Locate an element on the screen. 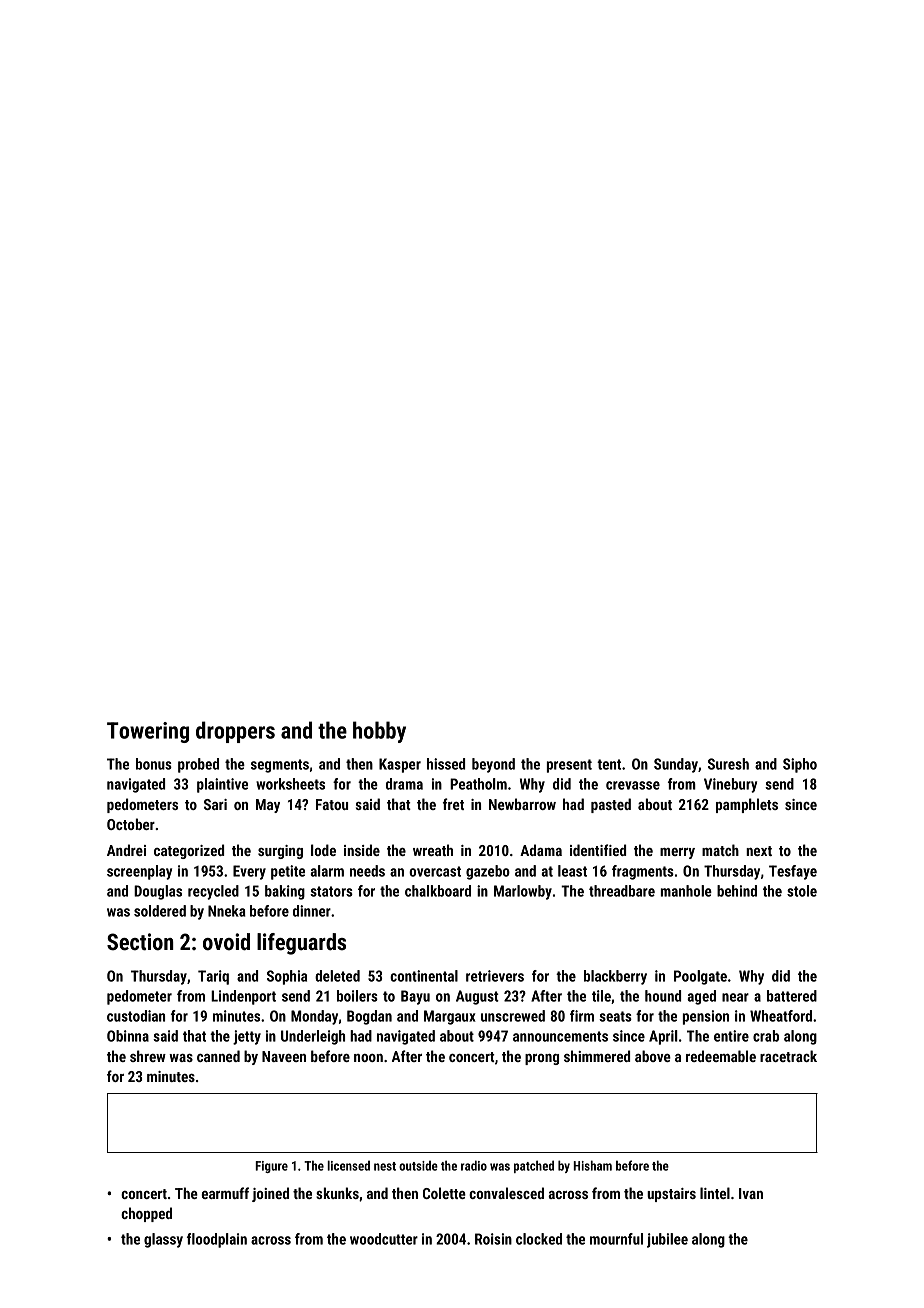  pasted is located at coordinates (611, 805).
